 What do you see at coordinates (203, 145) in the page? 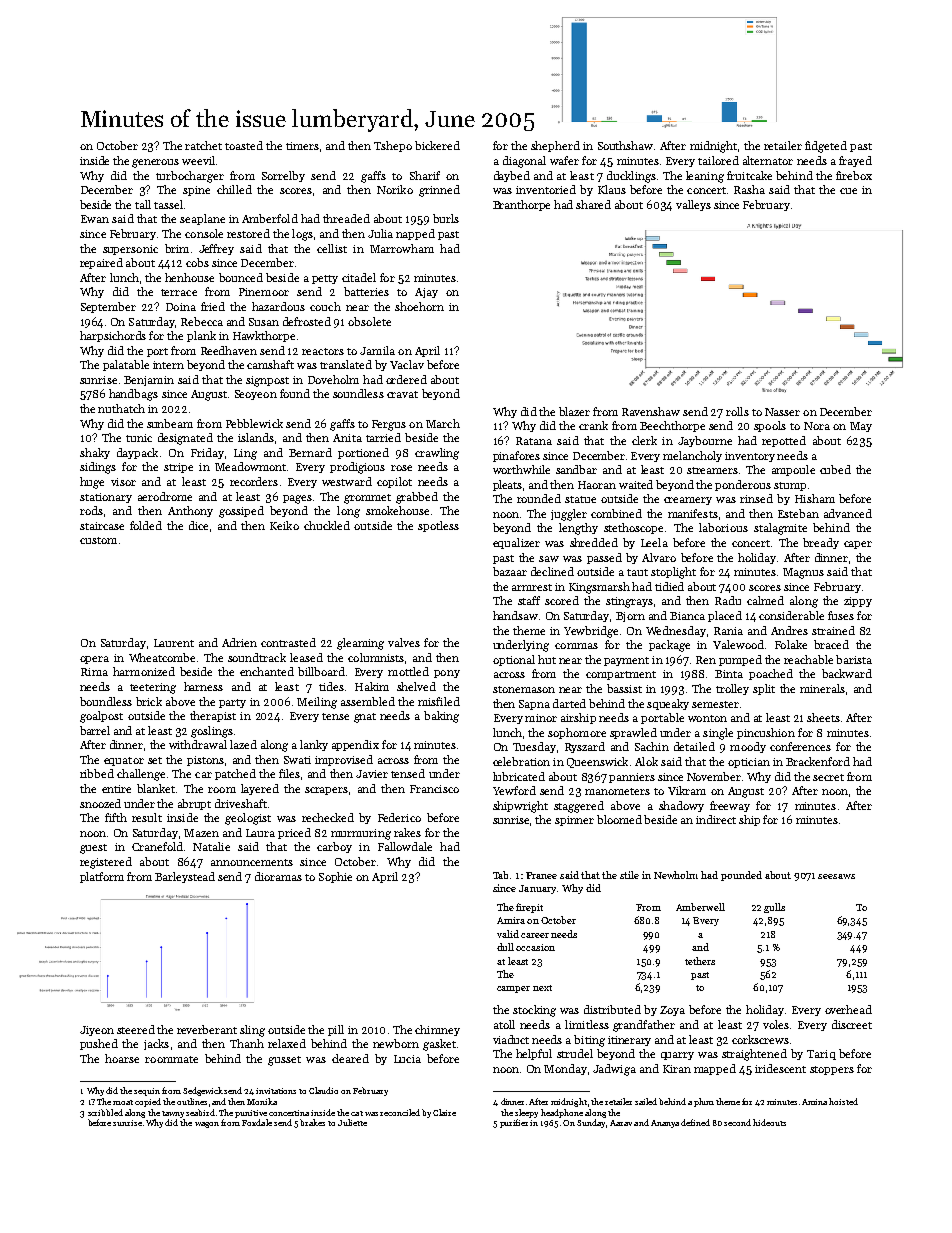
I see `ratchet` at bounding box center [203, 145].
